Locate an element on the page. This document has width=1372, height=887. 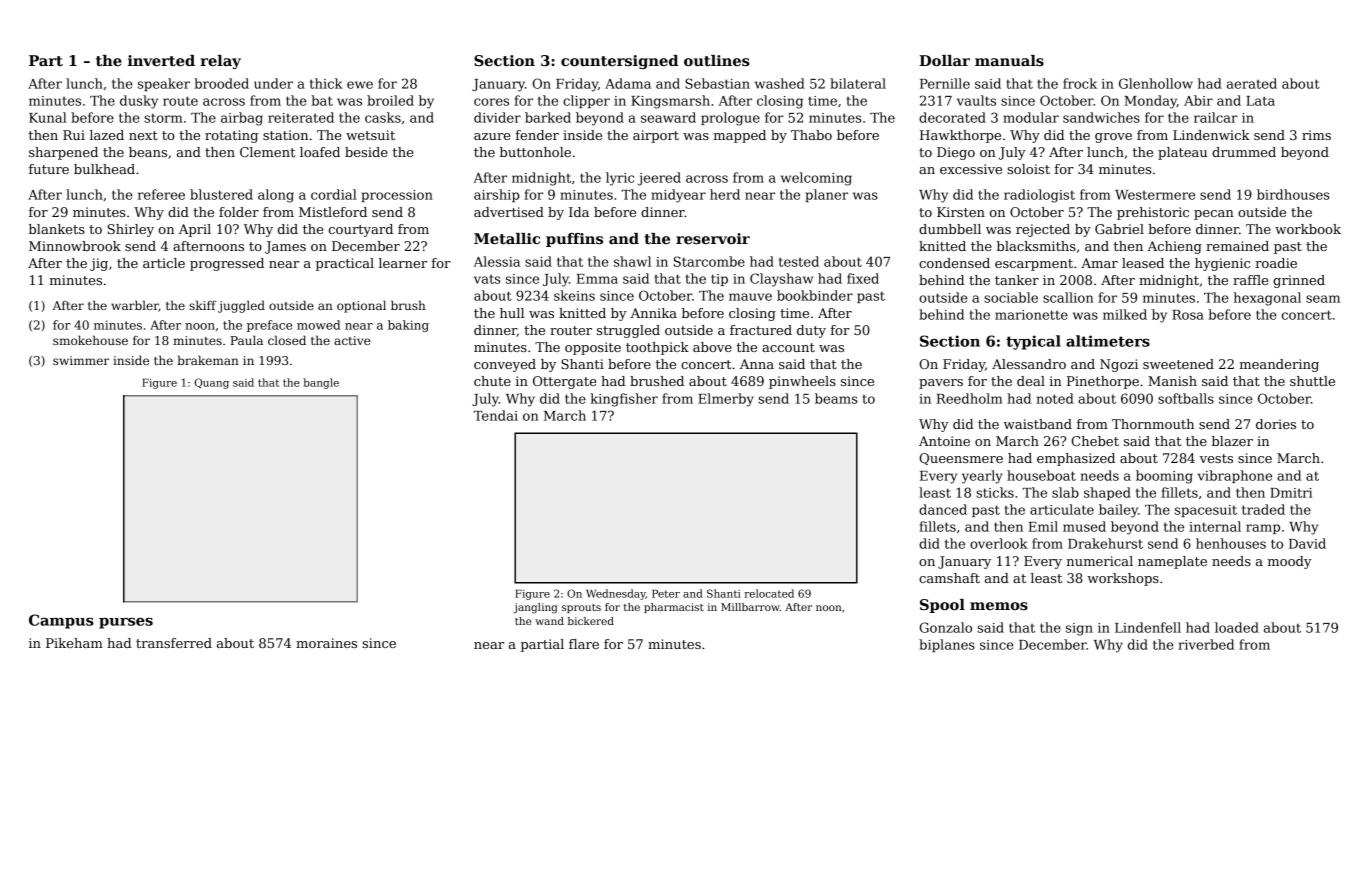
duty is located at coordinates (811, 331).
